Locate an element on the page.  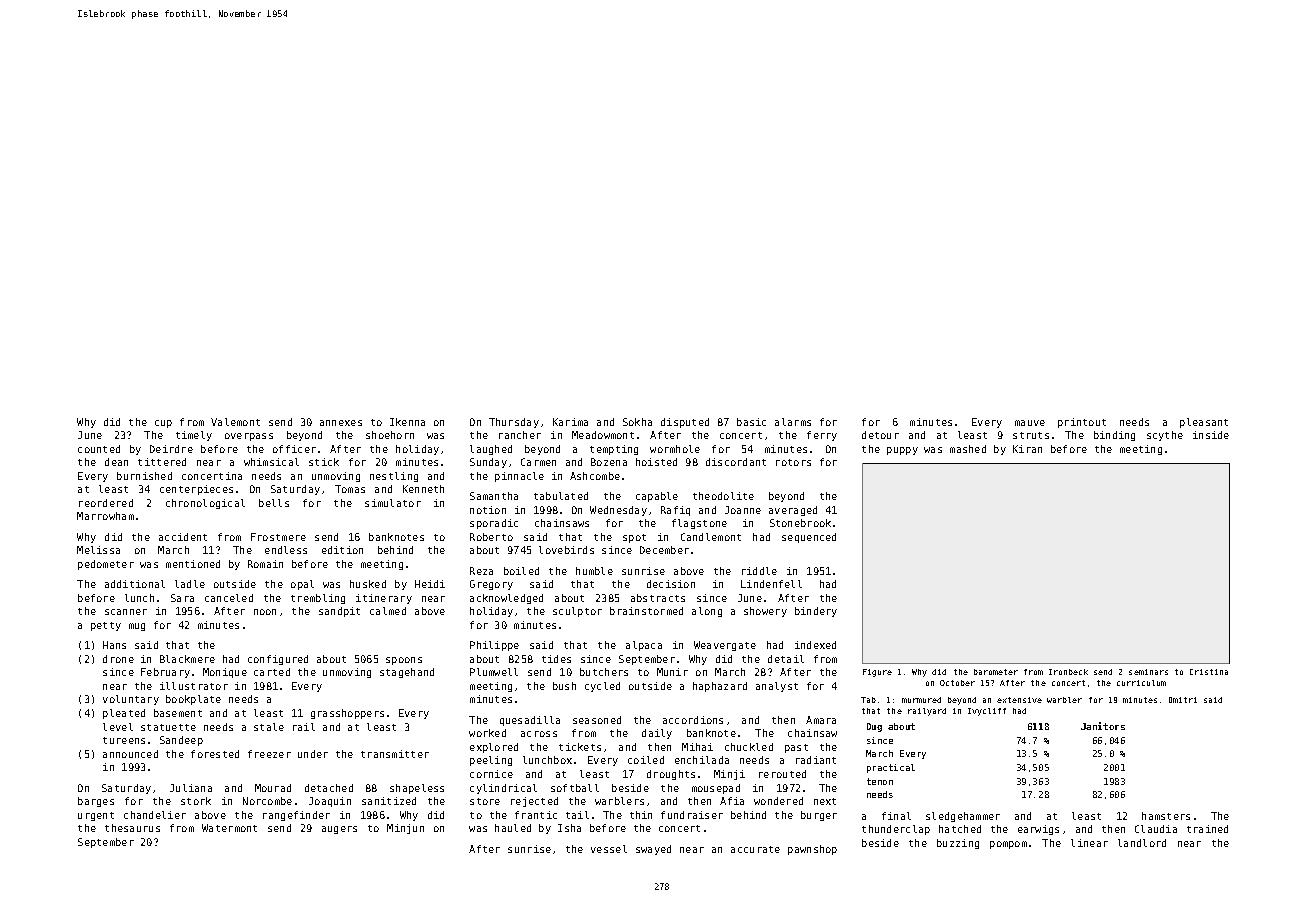
annexes is located at coordinates (341, 423).
